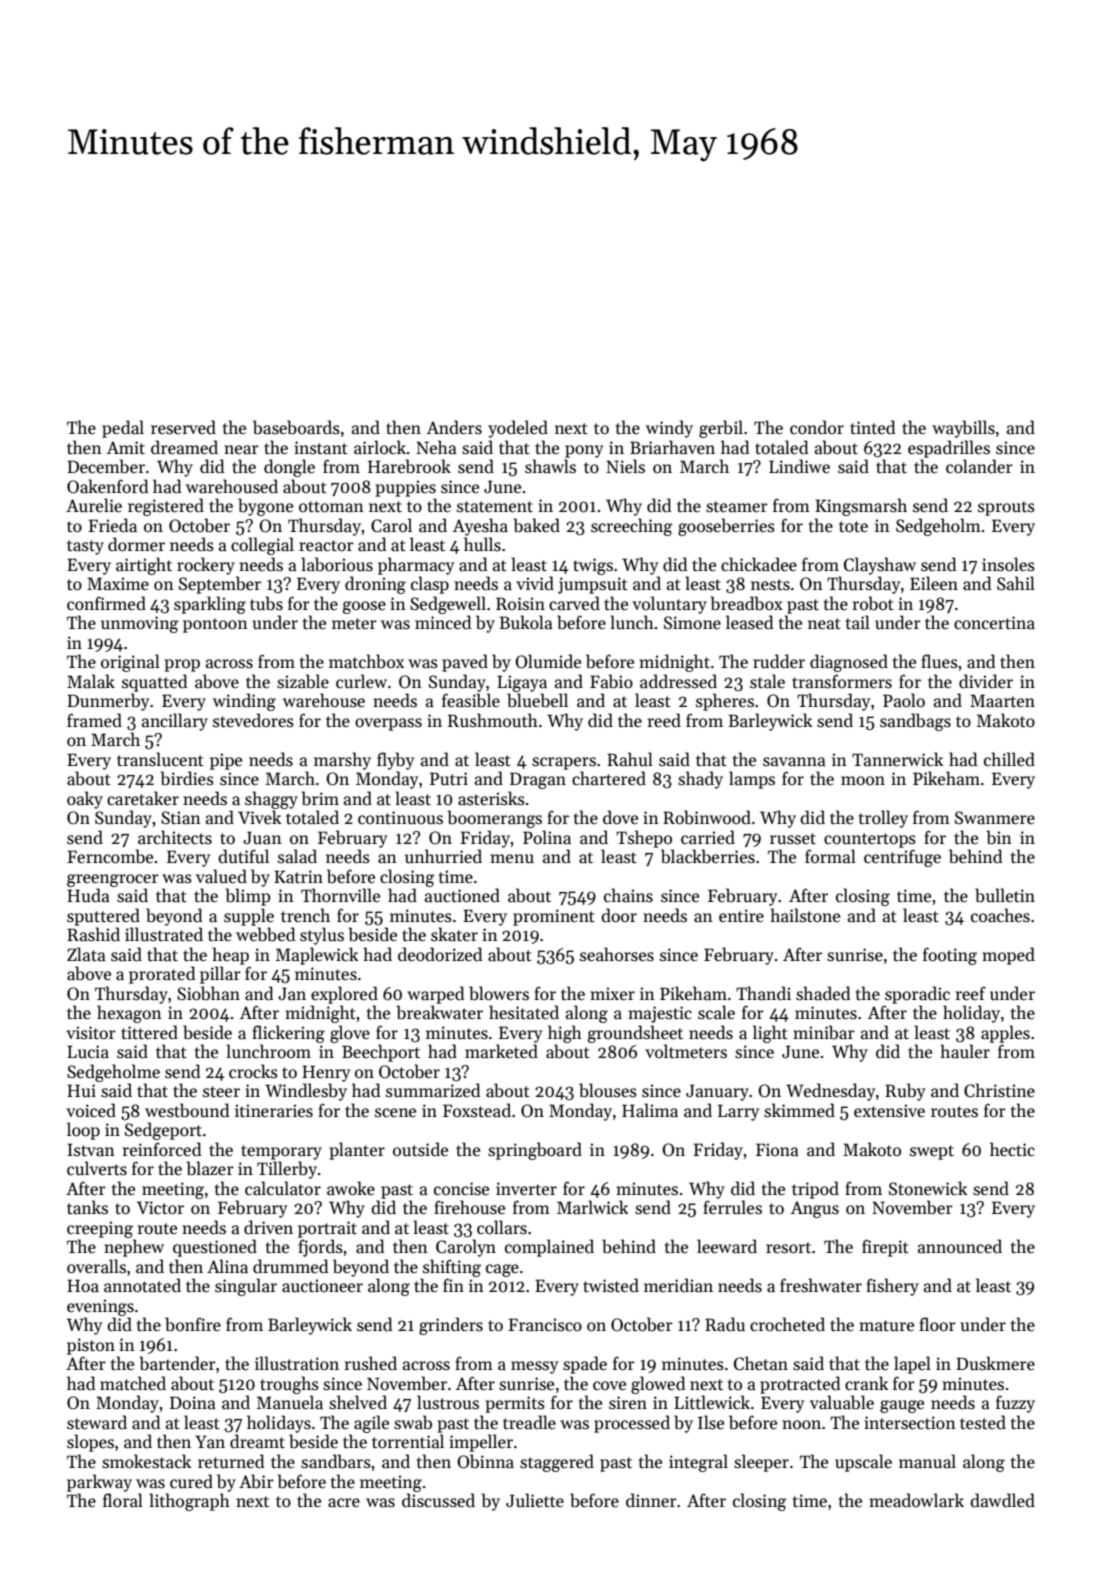  What do you see at coordinates (208, 993) in the image?
I see `Siobhan` at bounding box center [208, 993].
